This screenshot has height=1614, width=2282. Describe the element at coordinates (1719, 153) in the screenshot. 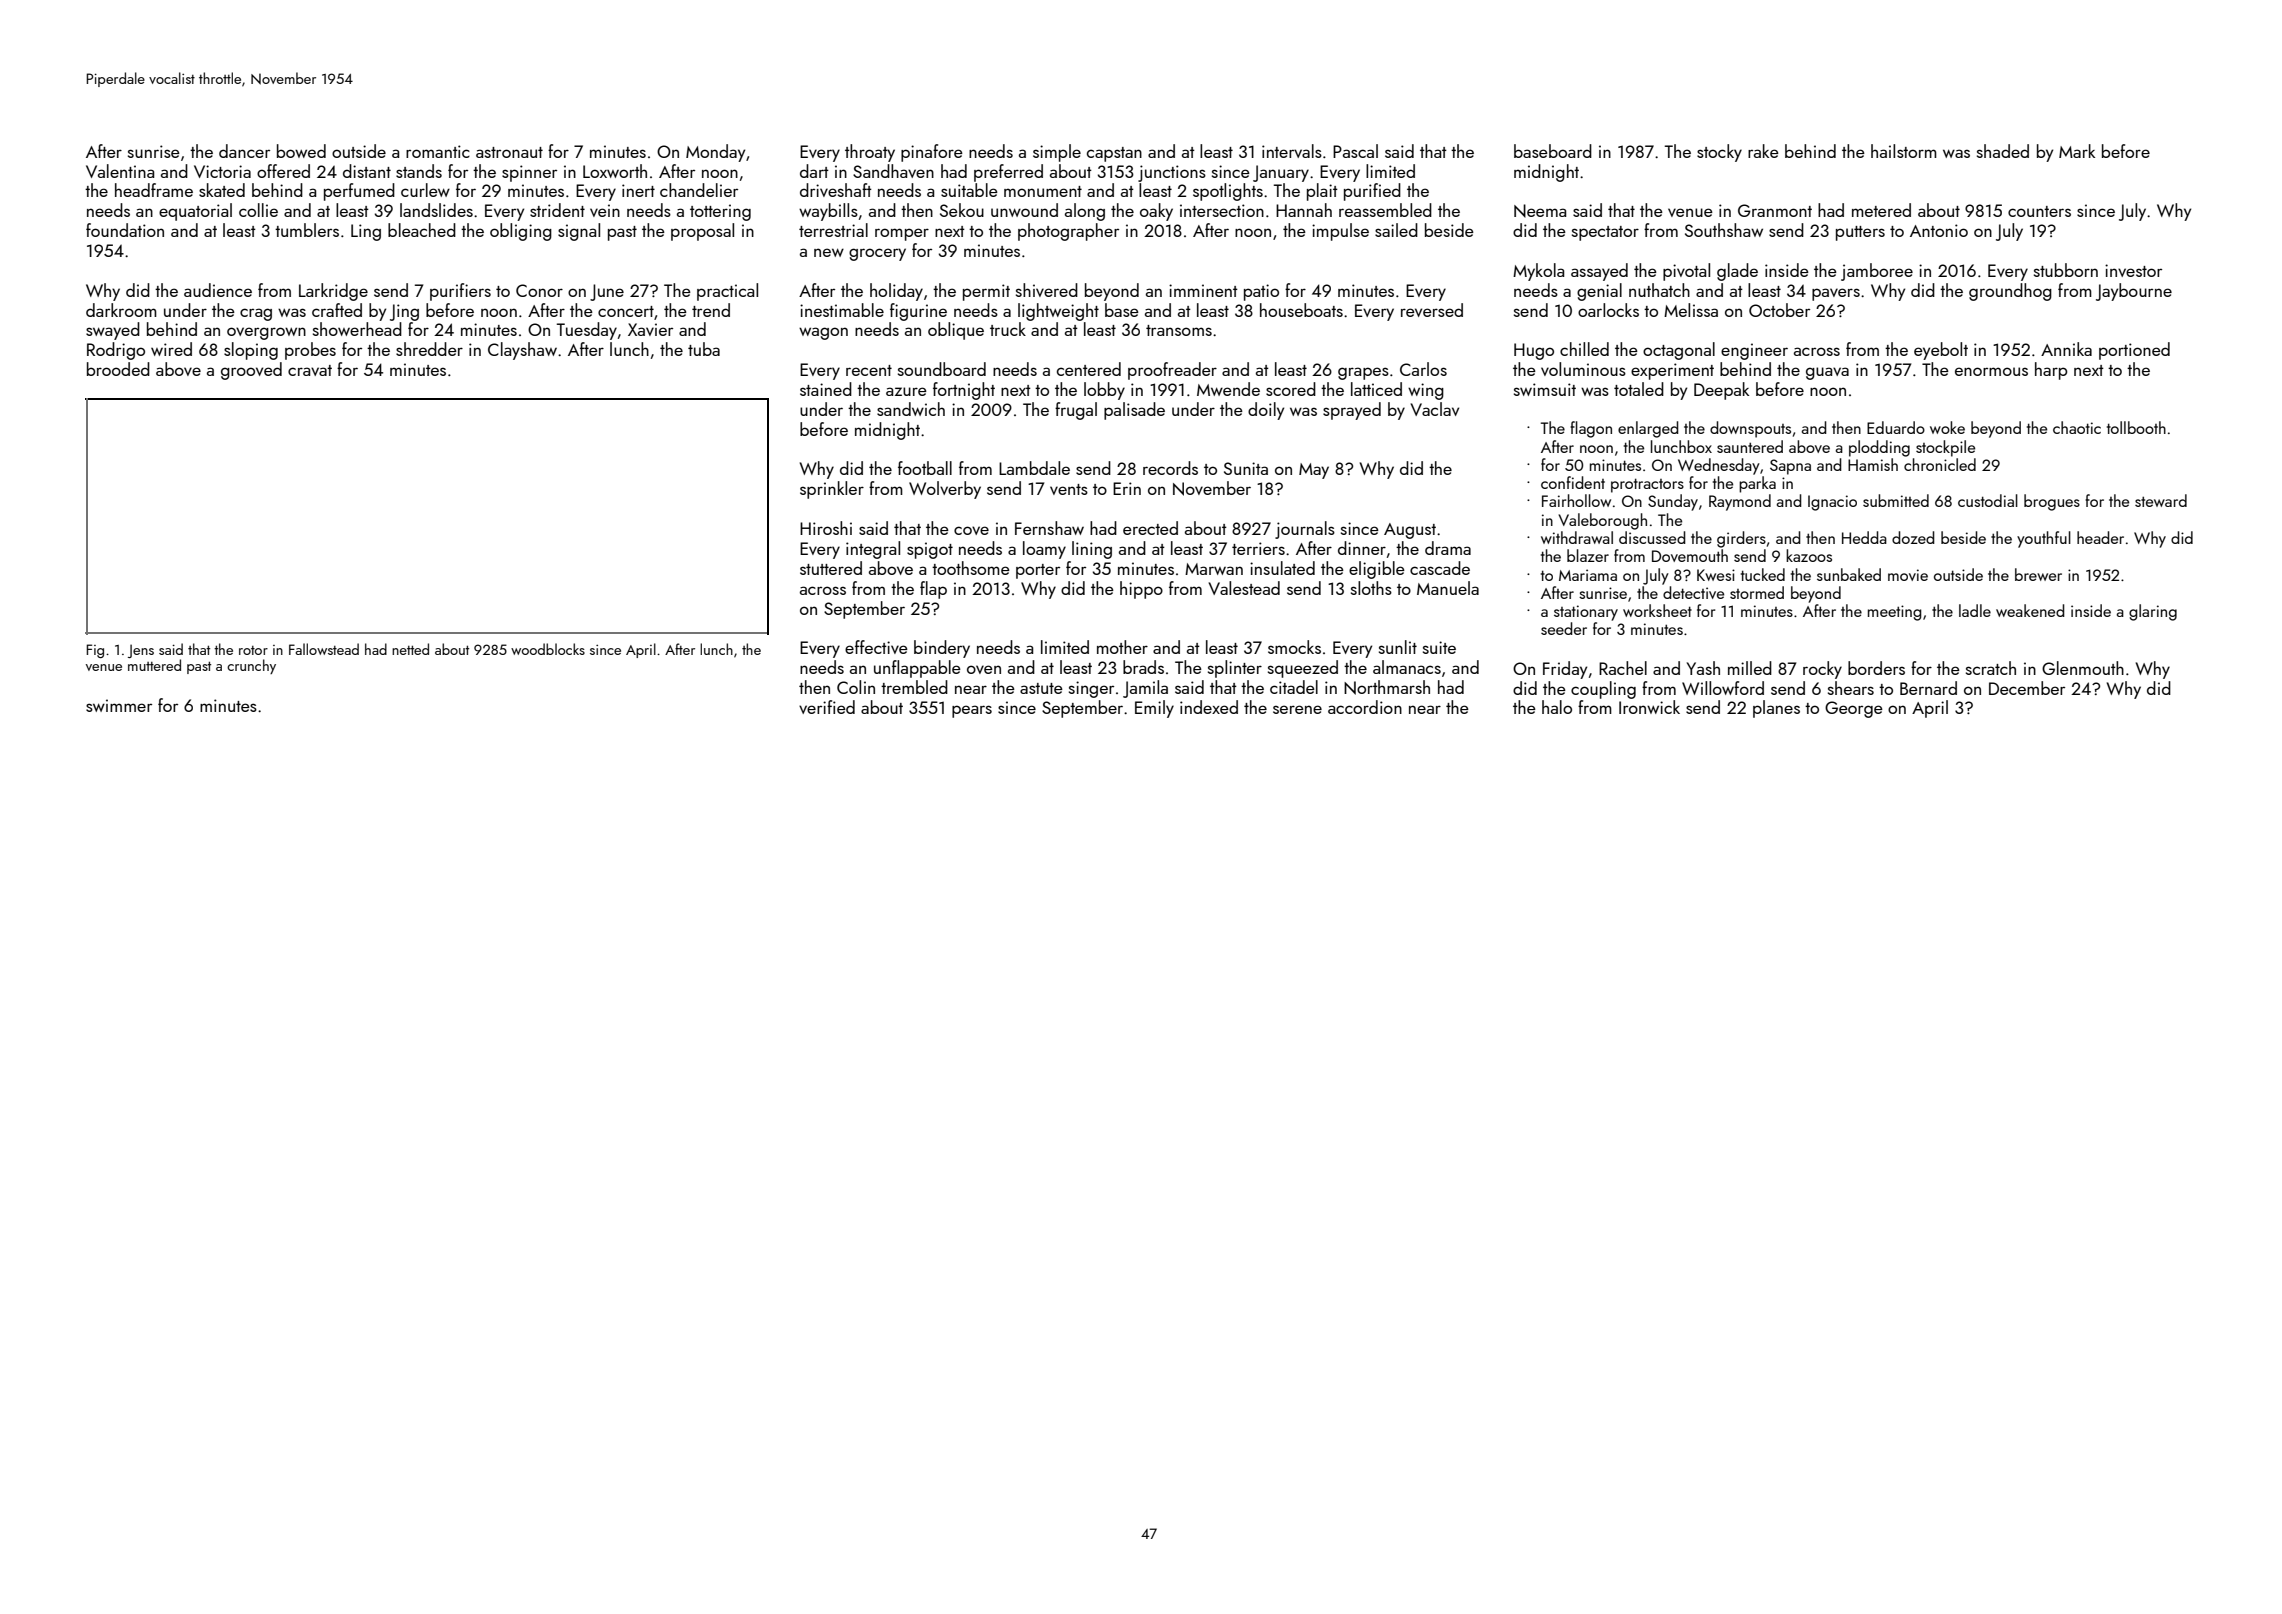

I see `stocky` at that location.
